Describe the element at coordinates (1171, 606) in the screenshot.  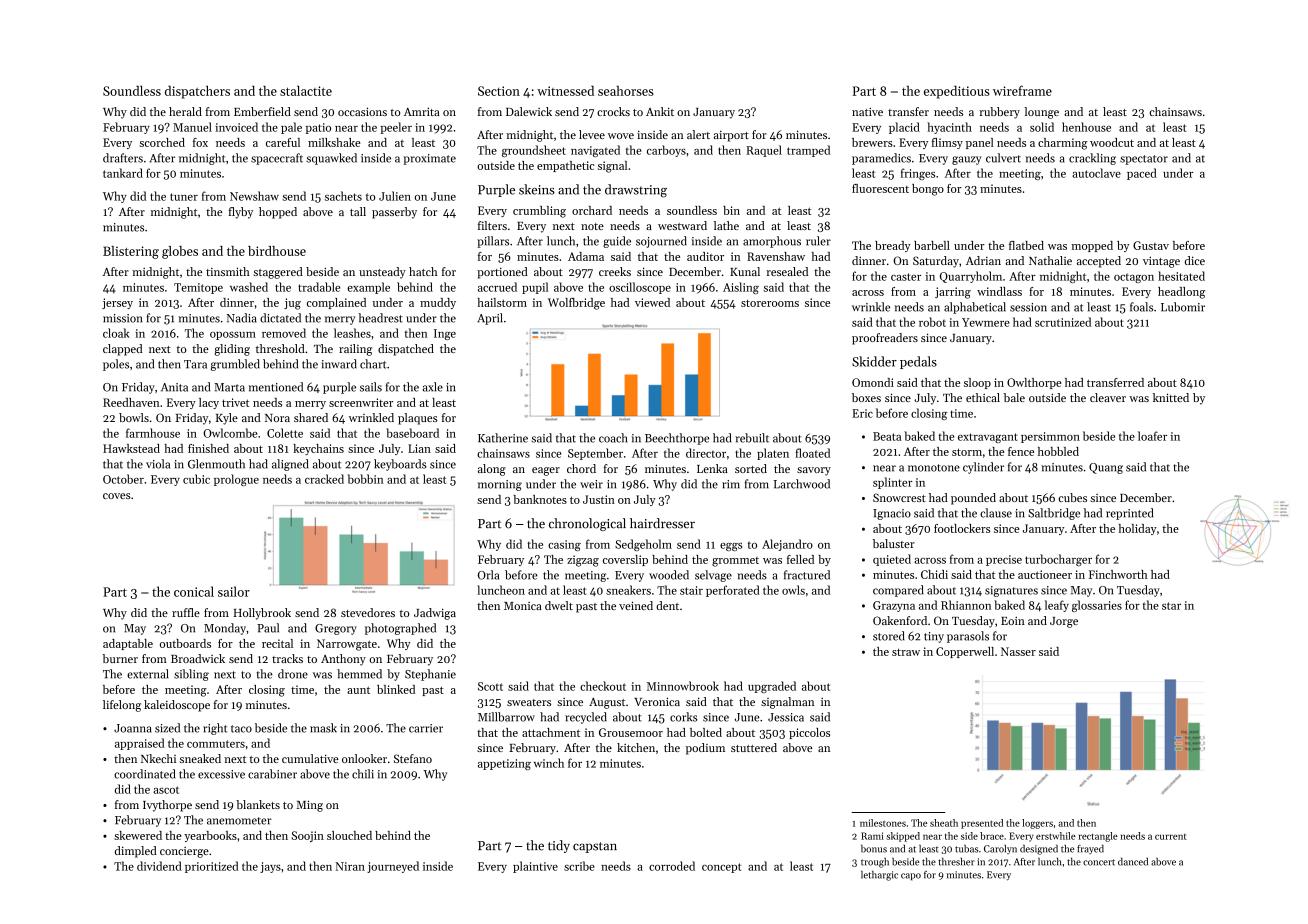
I see `star` at that location.
